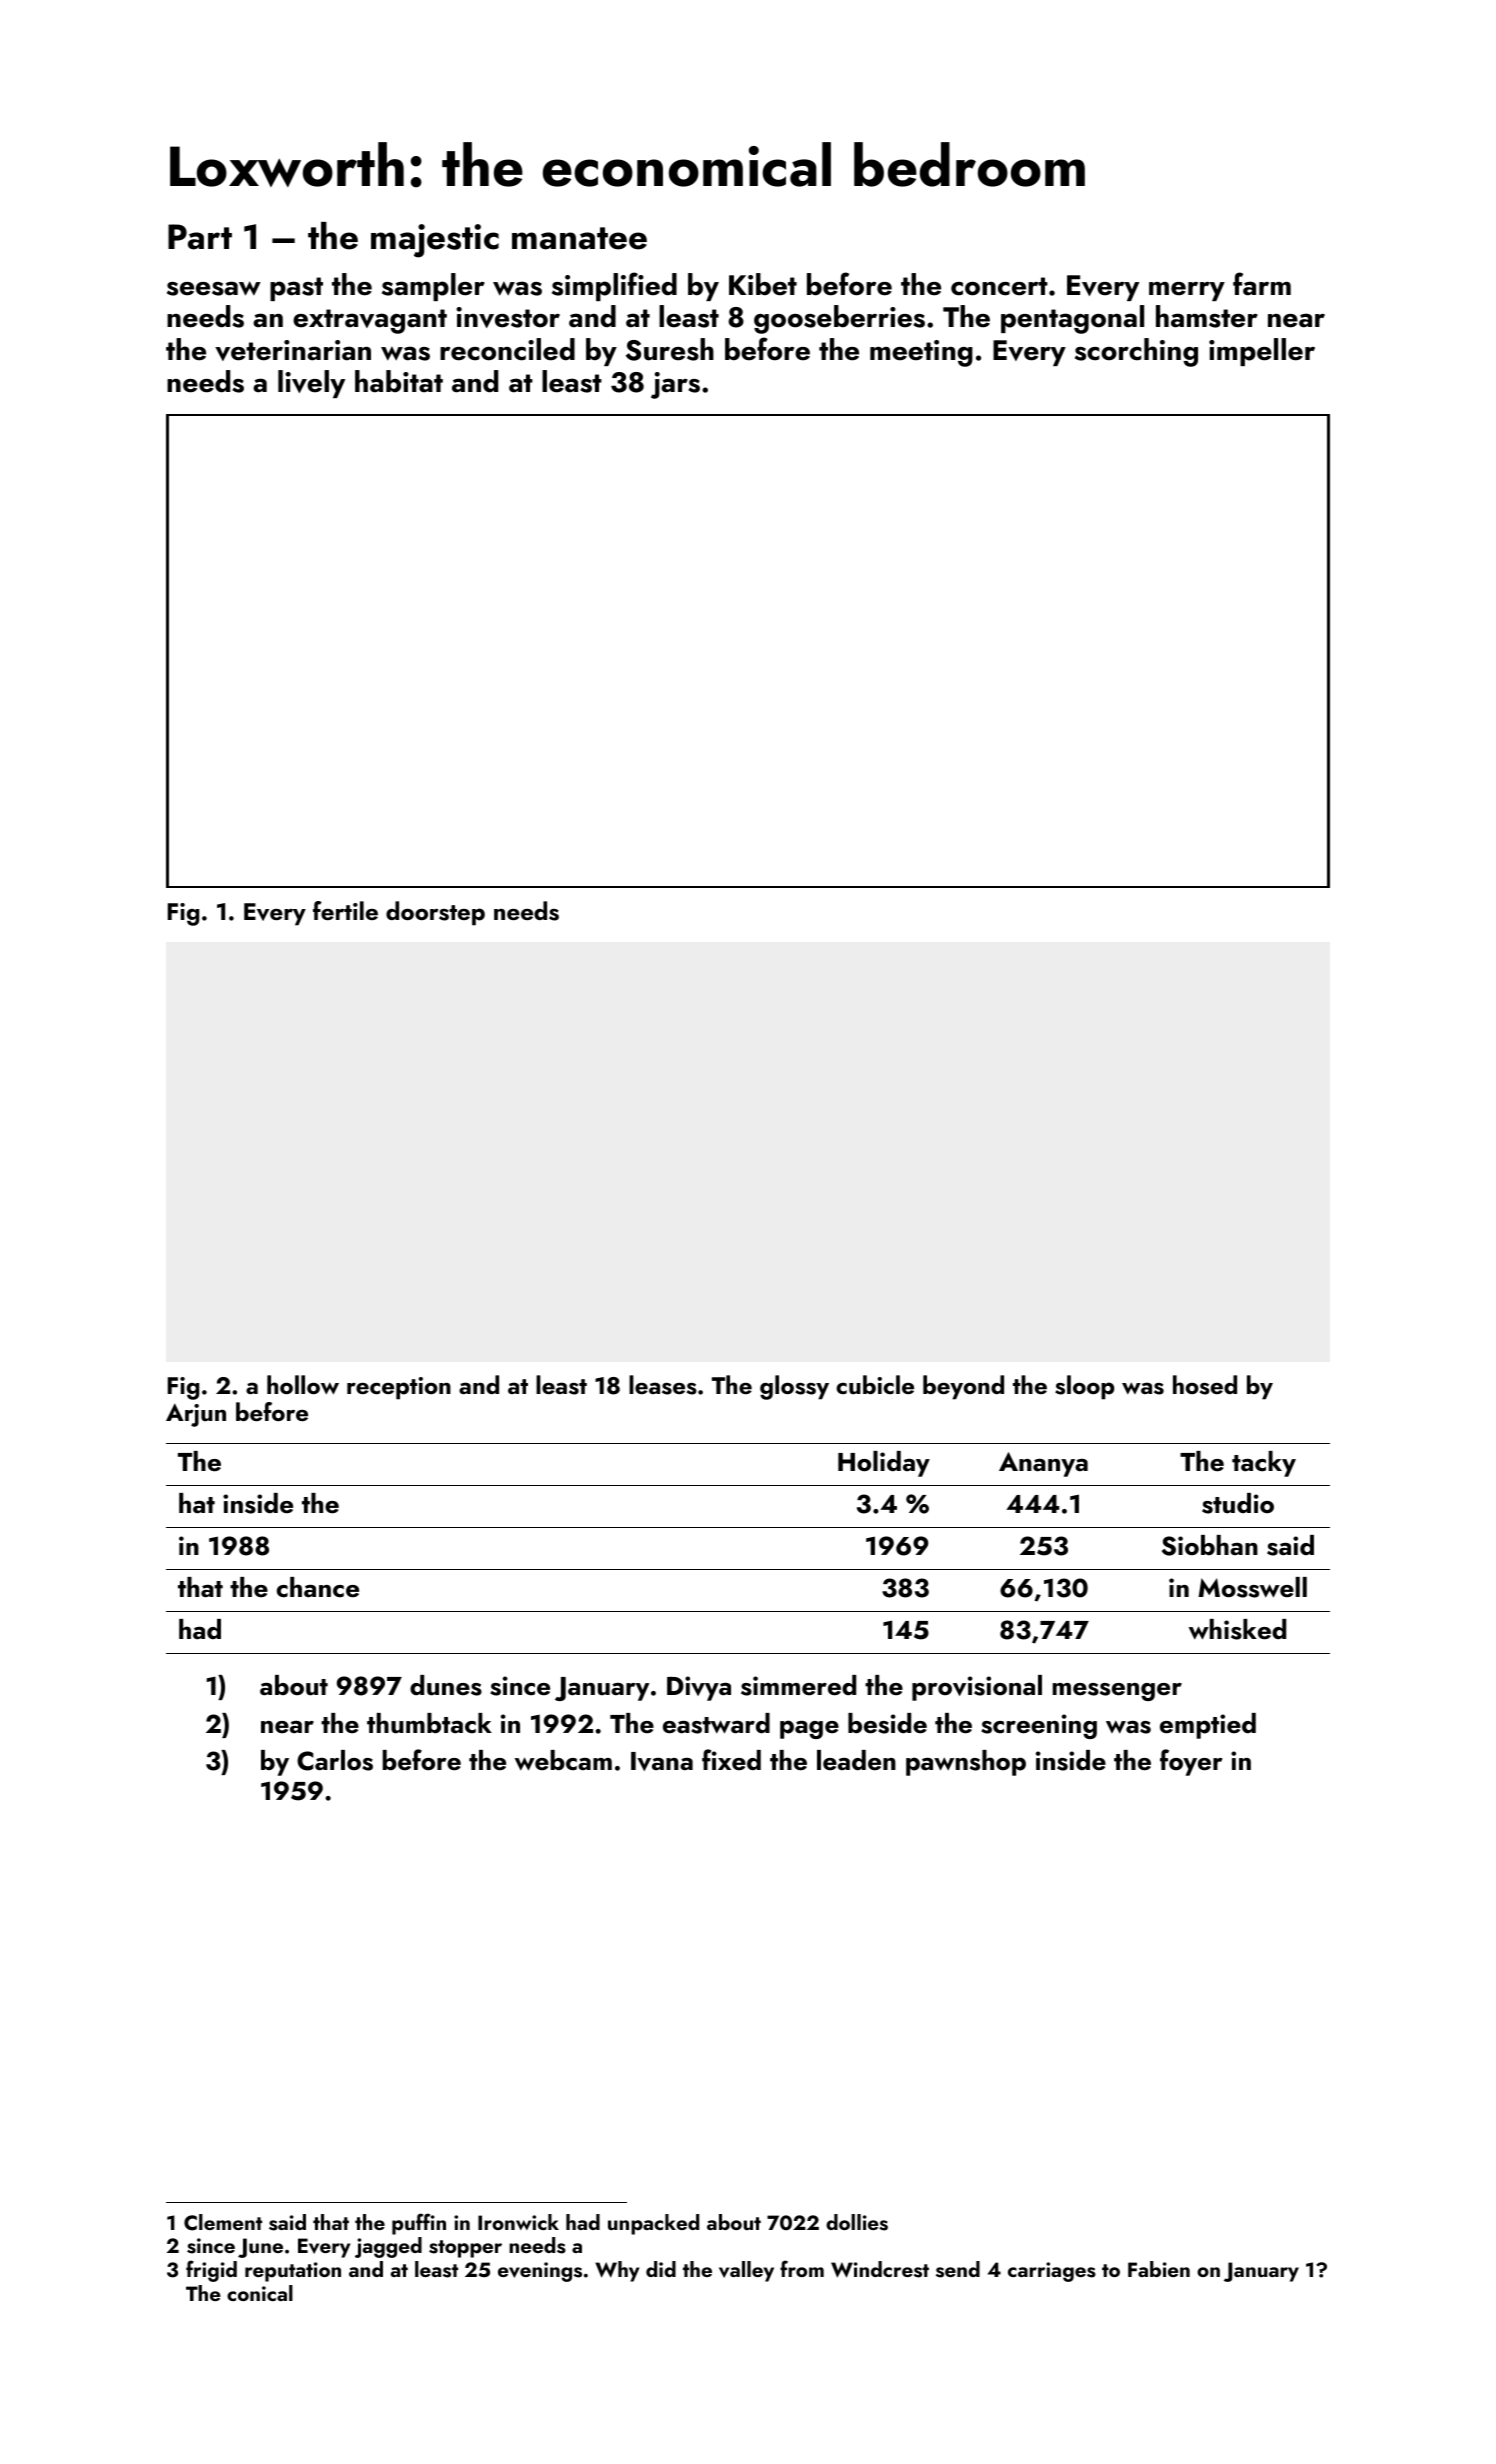 This image has height=2464, width=1496. I want to click on reception, so click(399, 1388).
